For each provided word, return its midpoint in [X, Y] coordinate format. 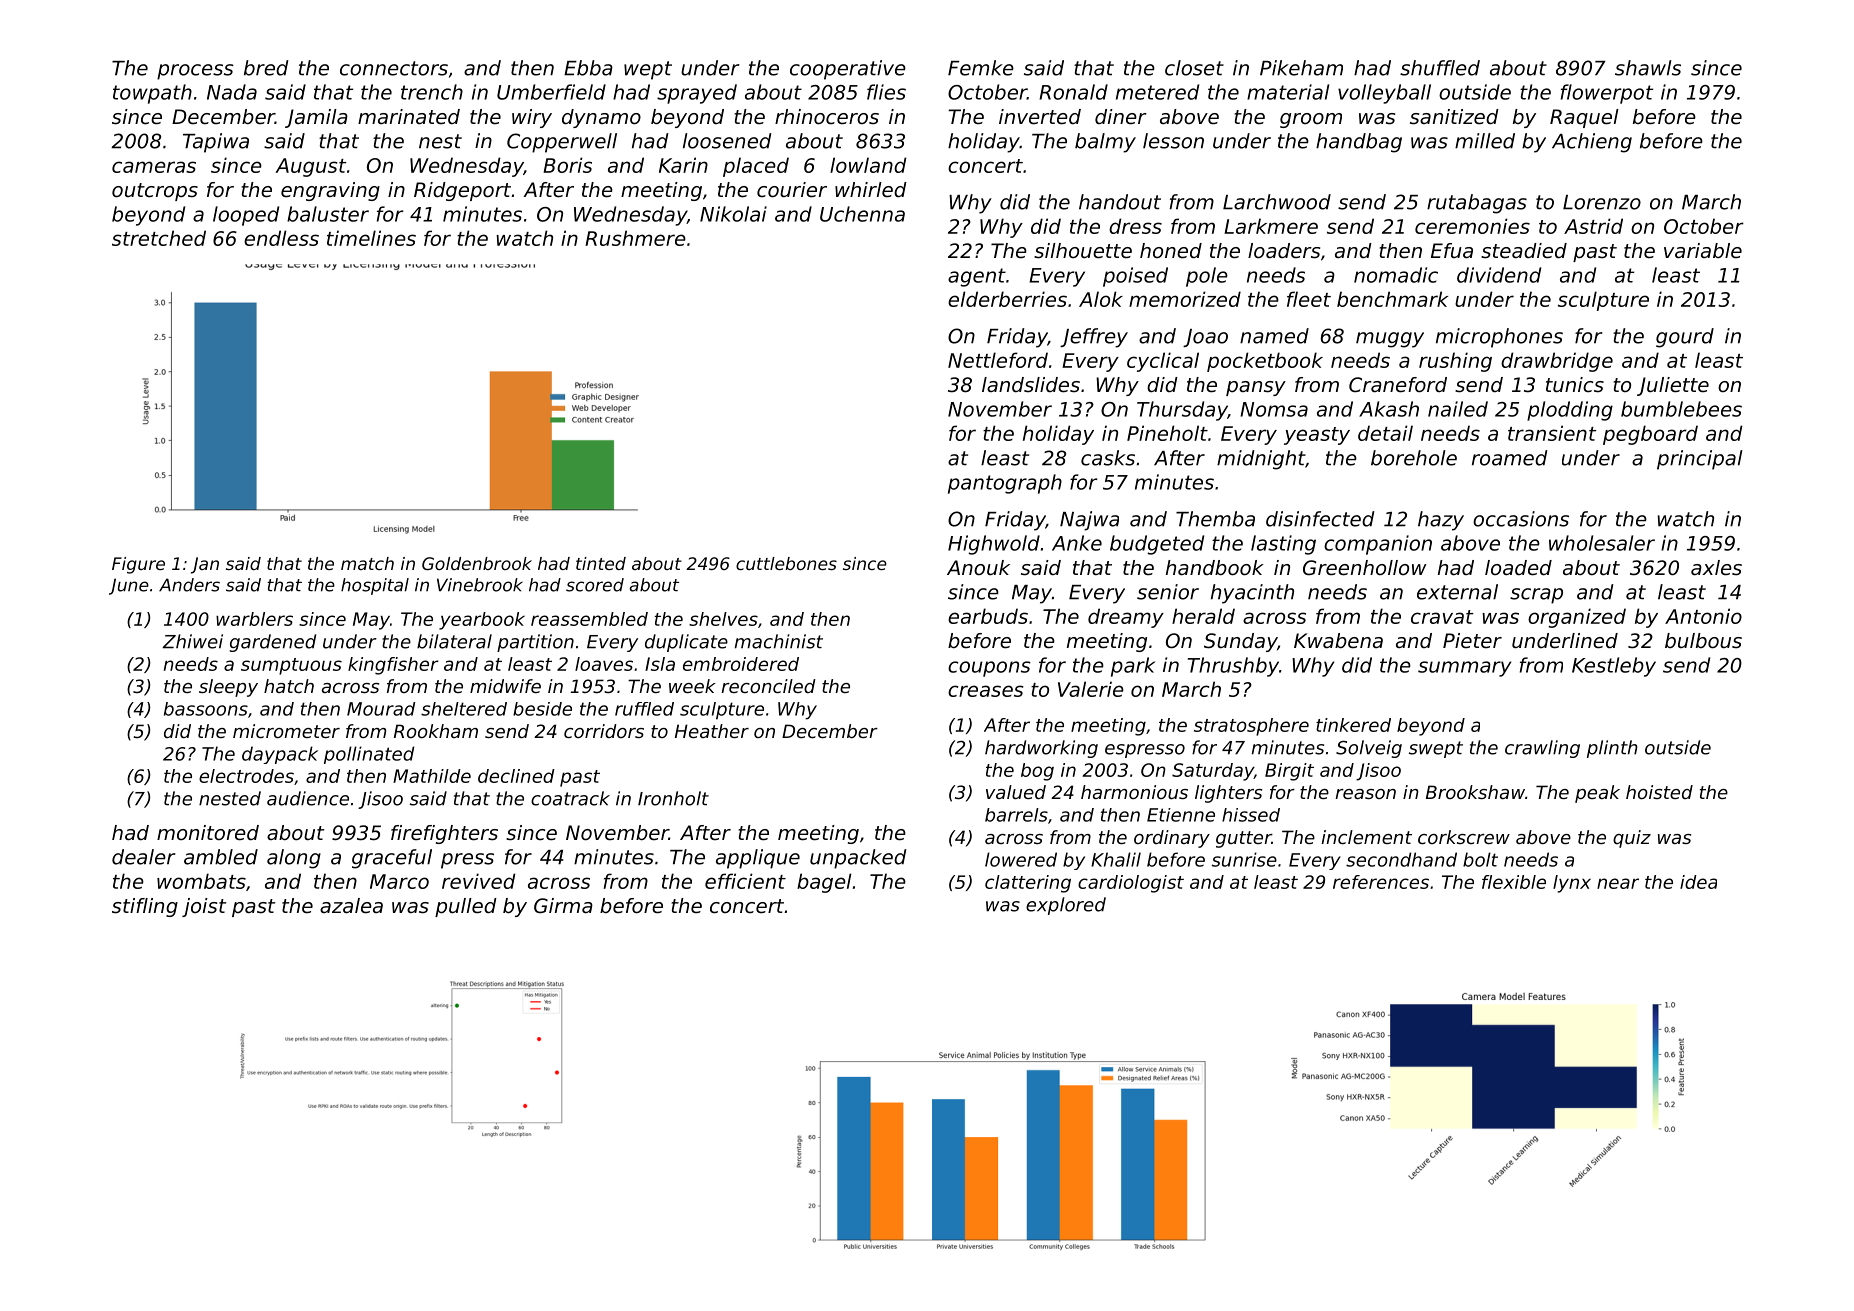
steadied [1524, 251]
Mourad [381, 709]
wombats [201, 881]
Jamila [316, 118]
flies [886, 92]
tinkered [1353, 725]
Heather [712, 731]
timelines [371, 238]
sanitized [1454, 117]
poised [1135, 277]
